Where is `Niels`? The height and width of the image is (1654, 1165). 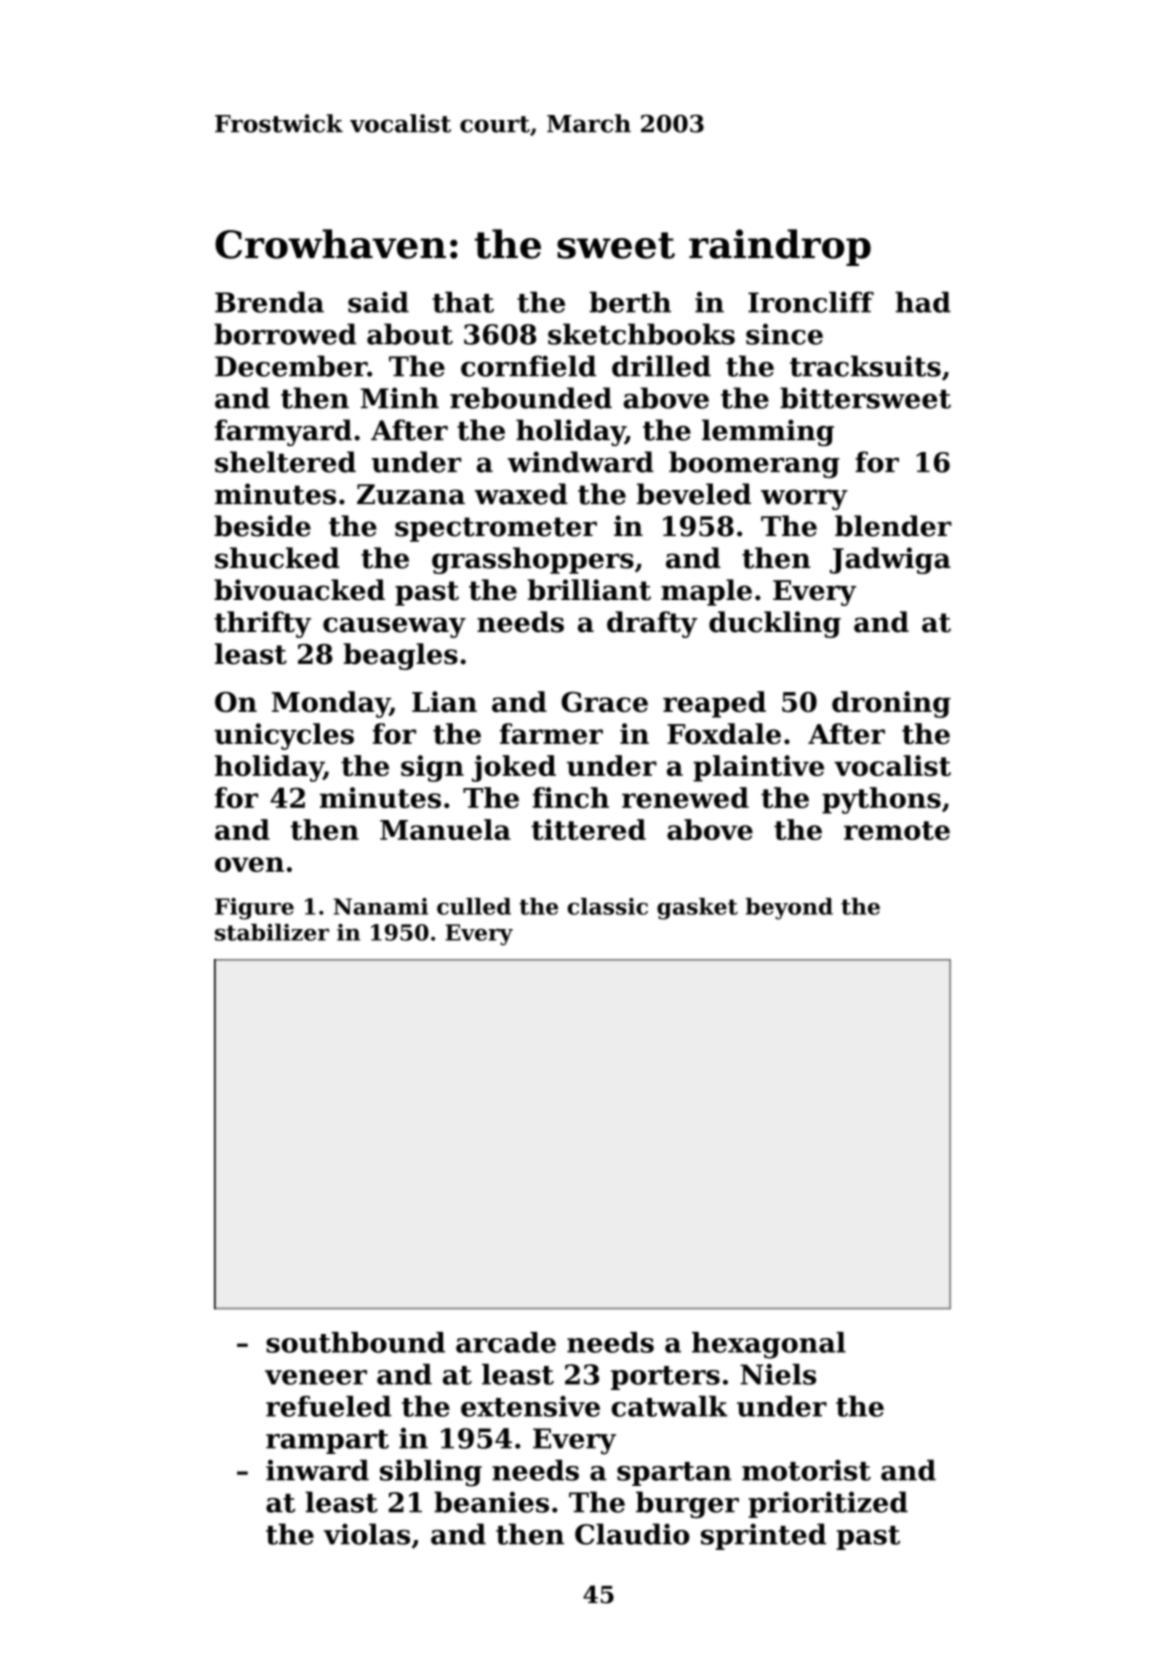
Niels is located at coordinates (778, 1374).
